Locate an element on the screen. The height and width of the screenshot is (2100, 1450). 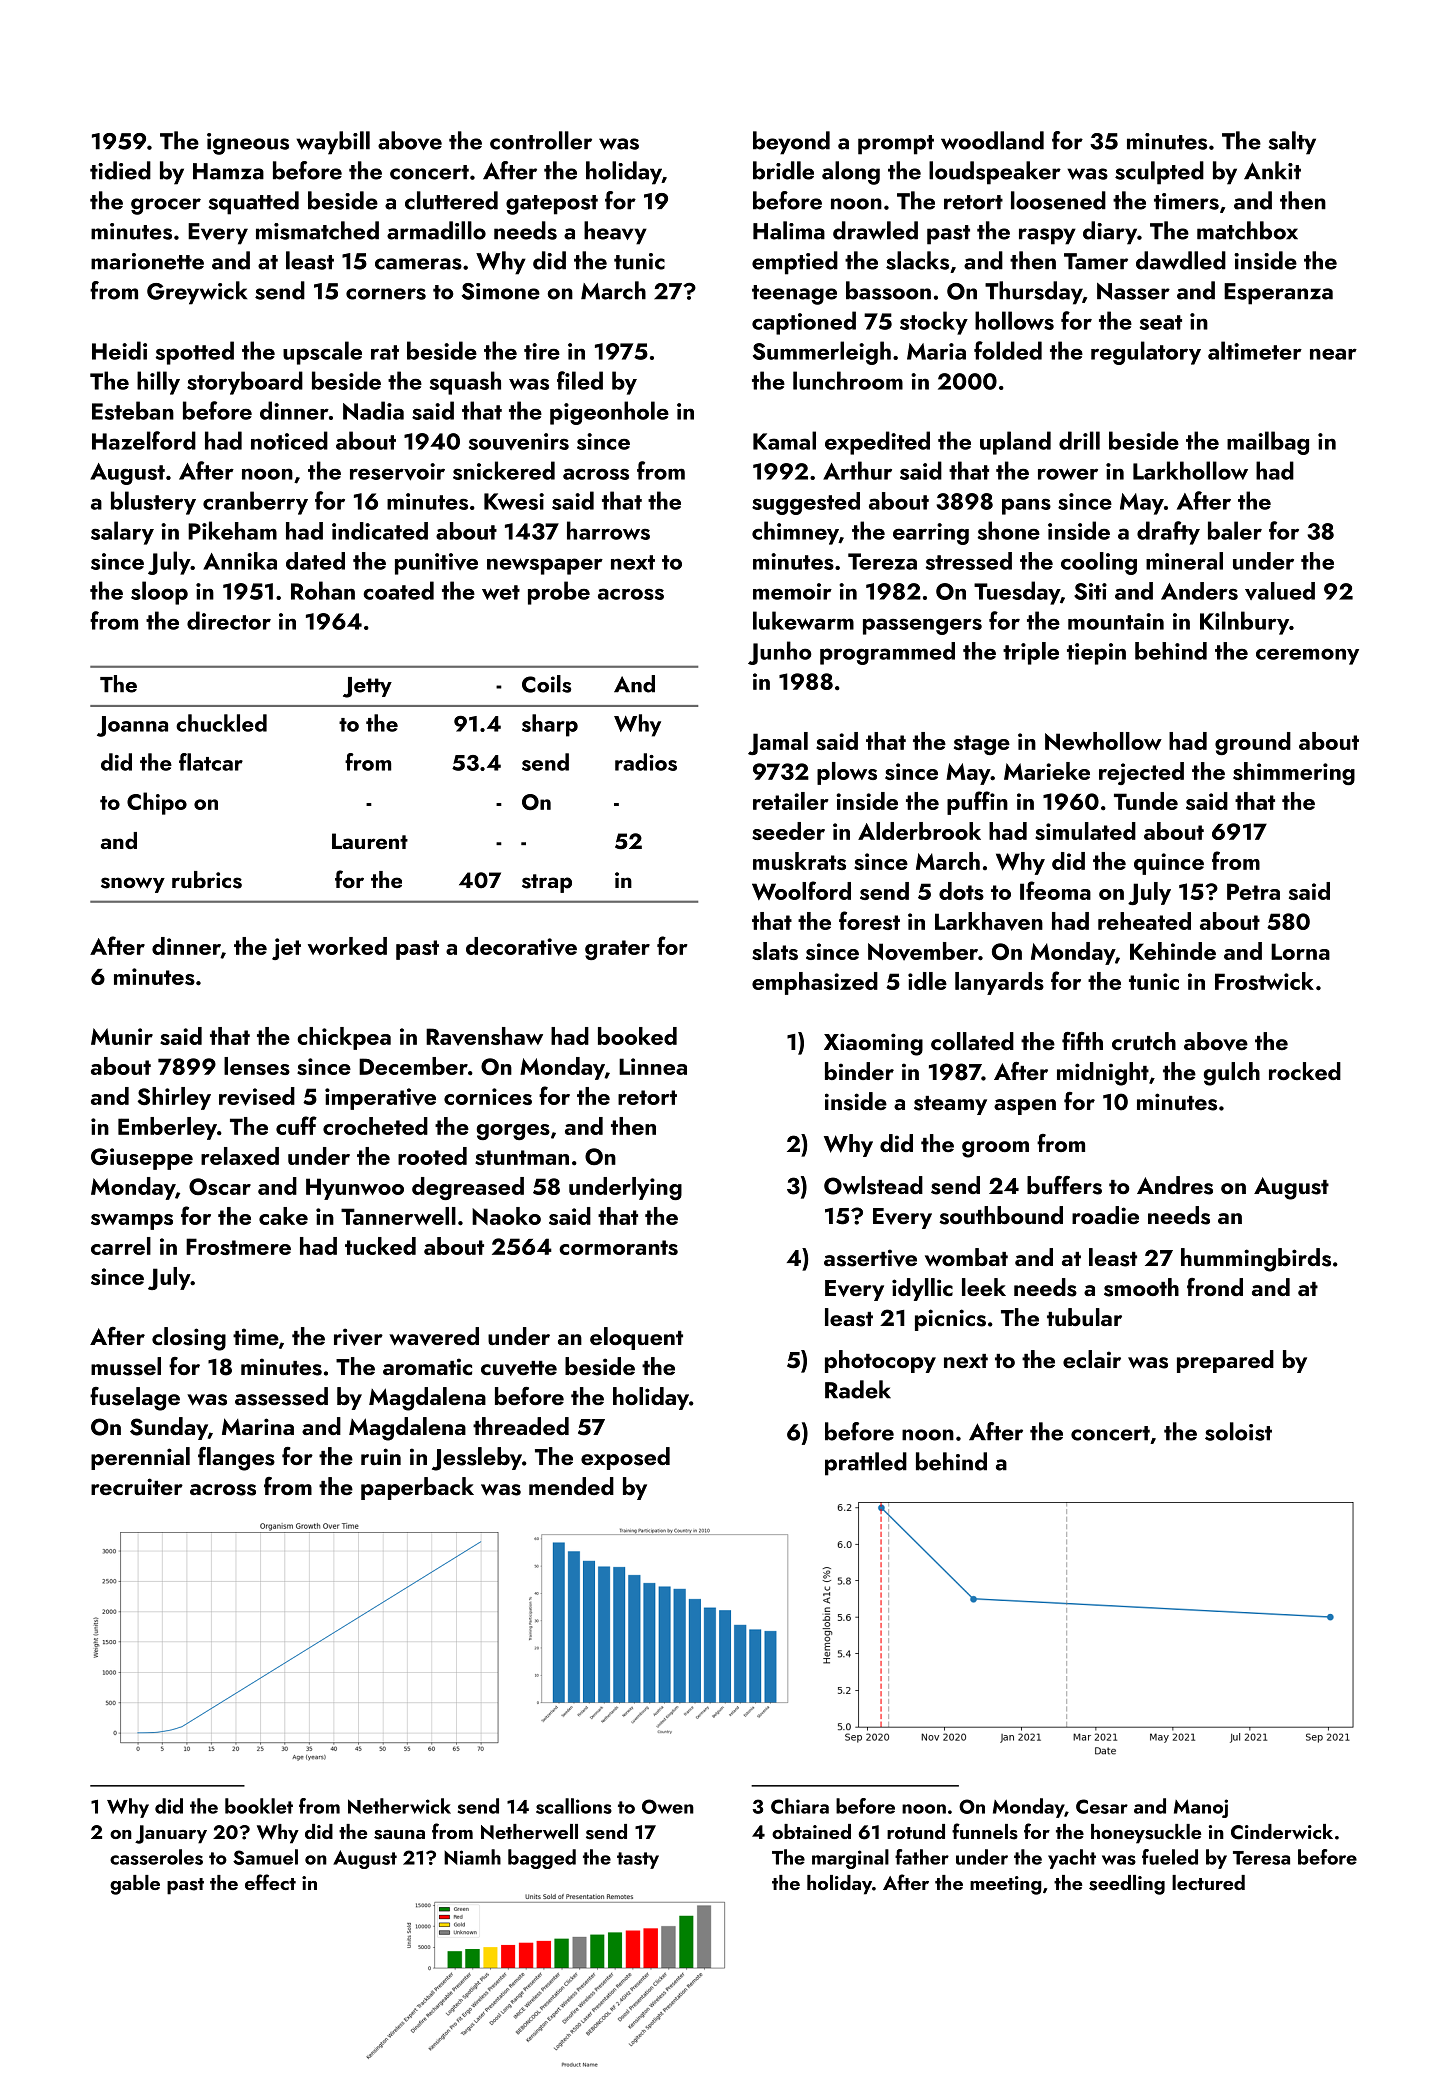
Naoko is located at coordinates (506, 1216).
